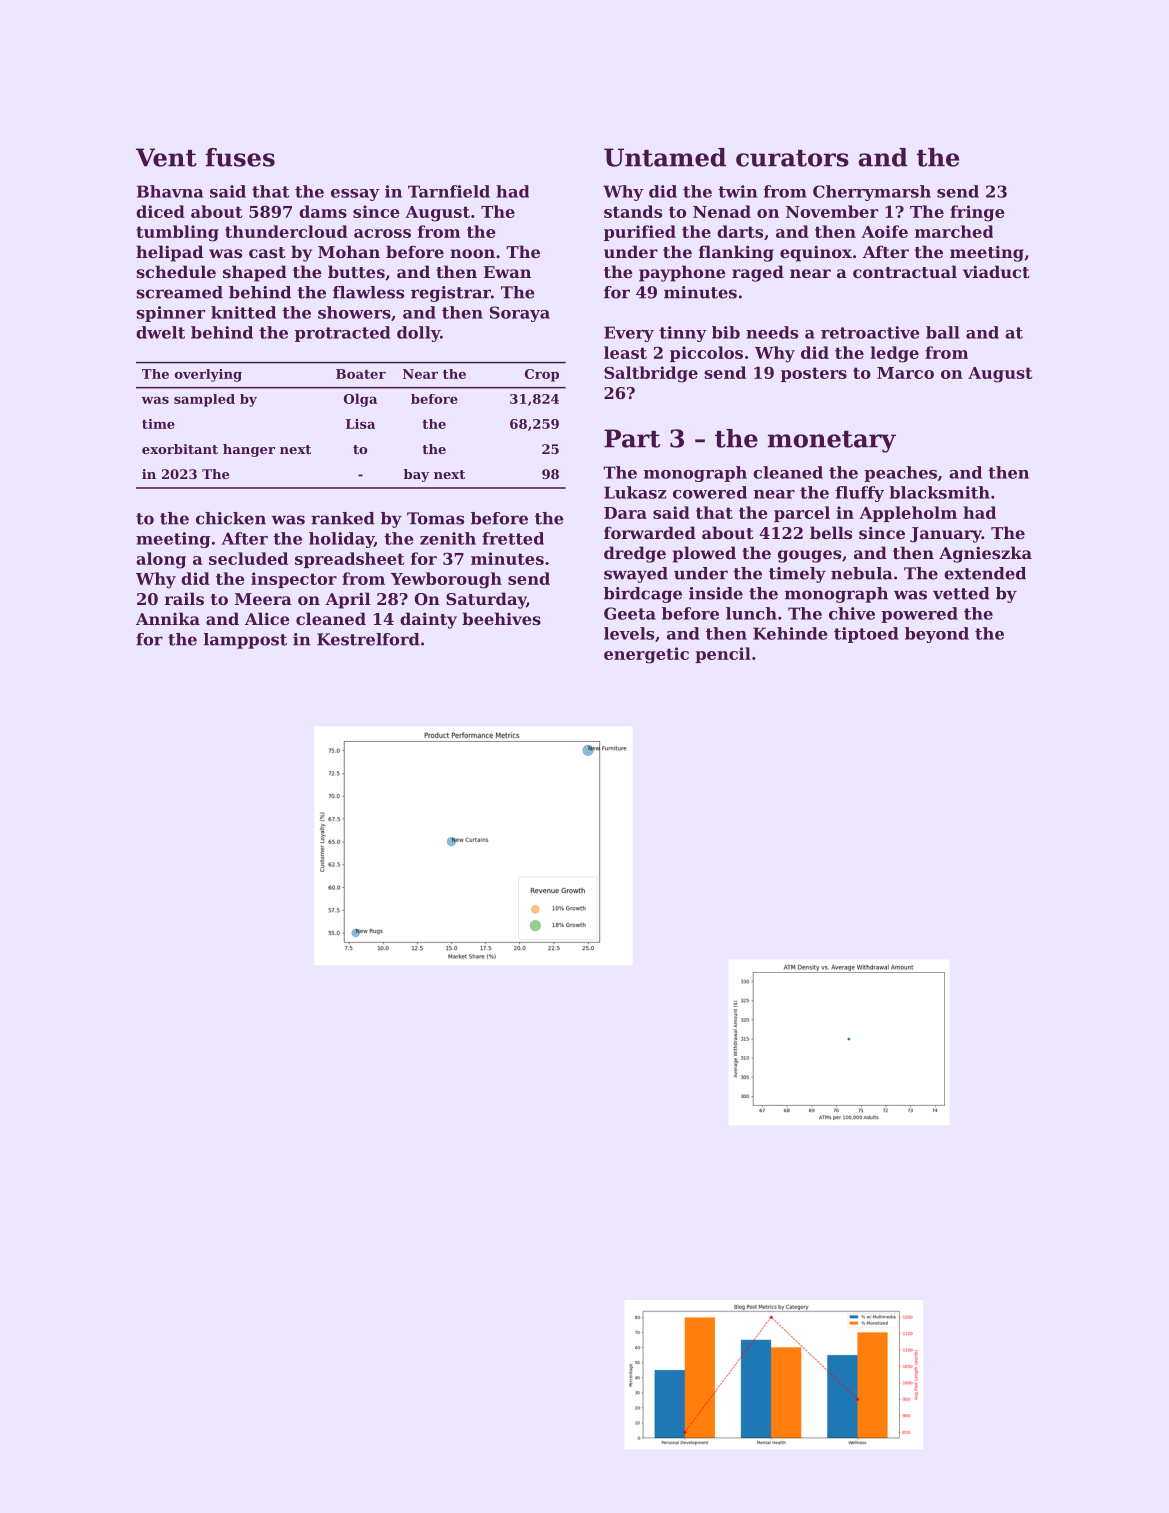 The width and height of the screenshot is (1169, 1513). I want to click on ledge, so click(894, 354).
